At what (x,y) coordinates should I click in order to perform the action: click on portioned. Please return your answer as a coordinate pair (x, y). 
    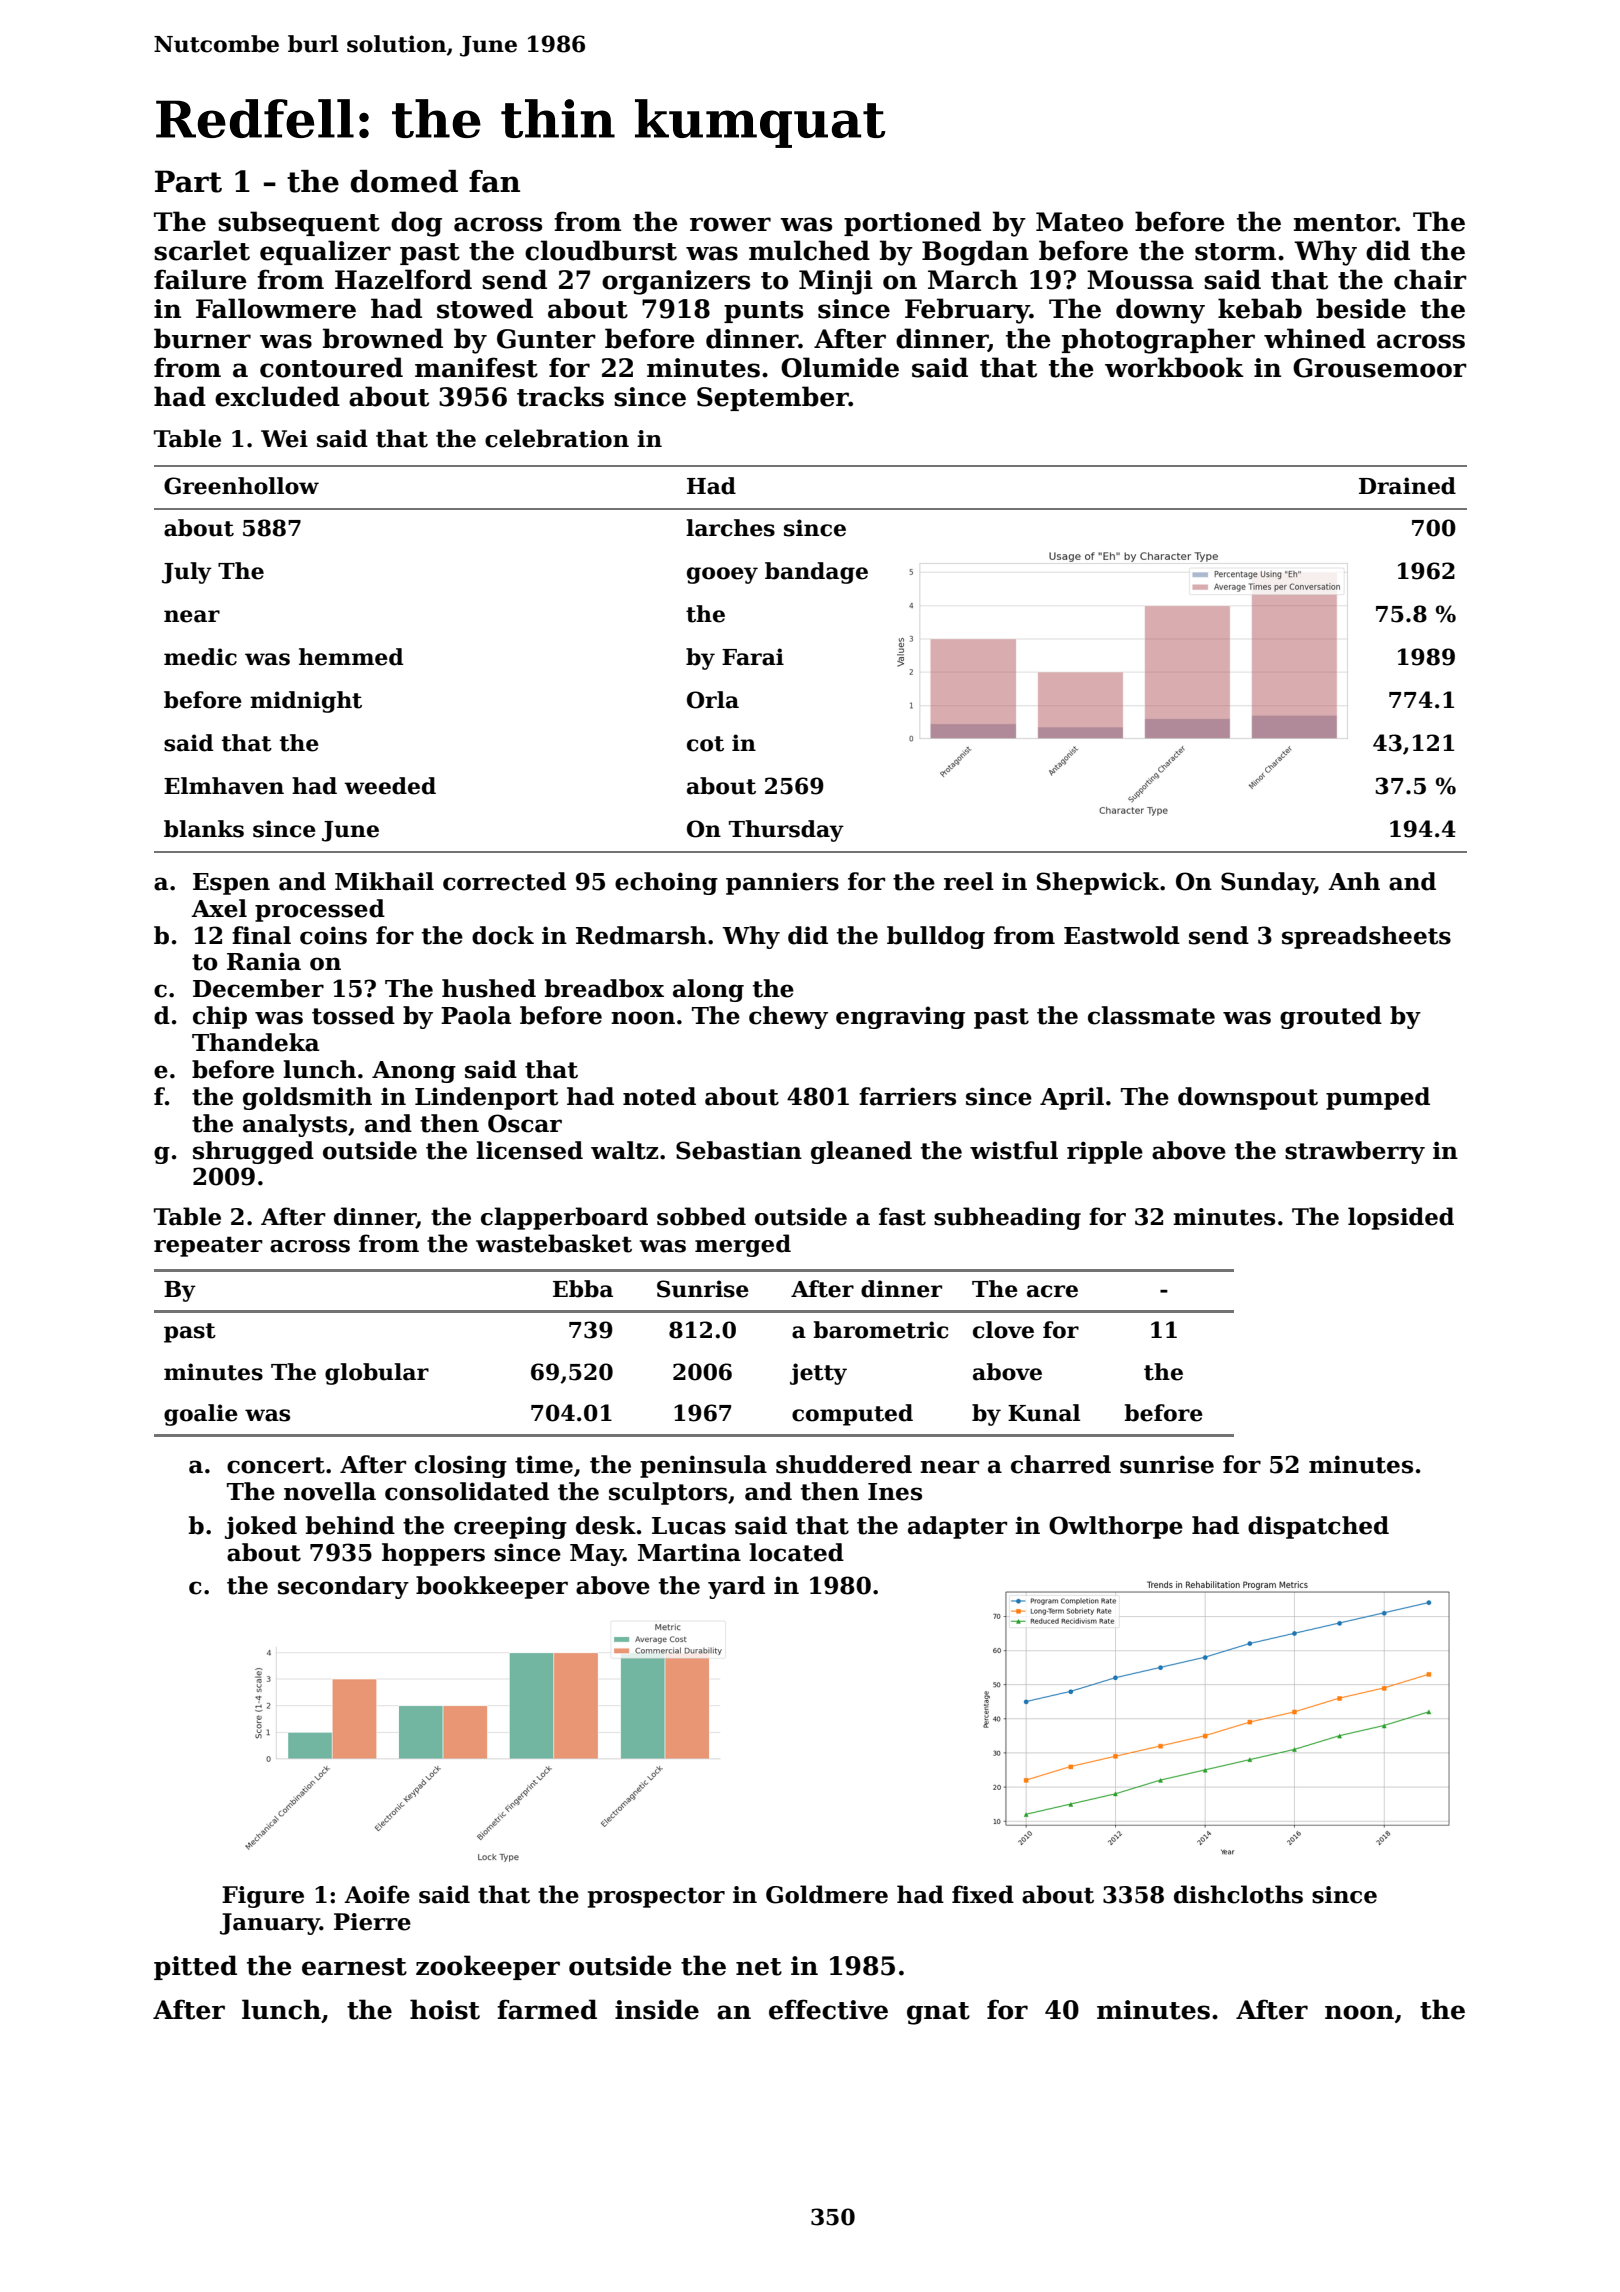
    Looking at the image, I should click on (912, 223).
